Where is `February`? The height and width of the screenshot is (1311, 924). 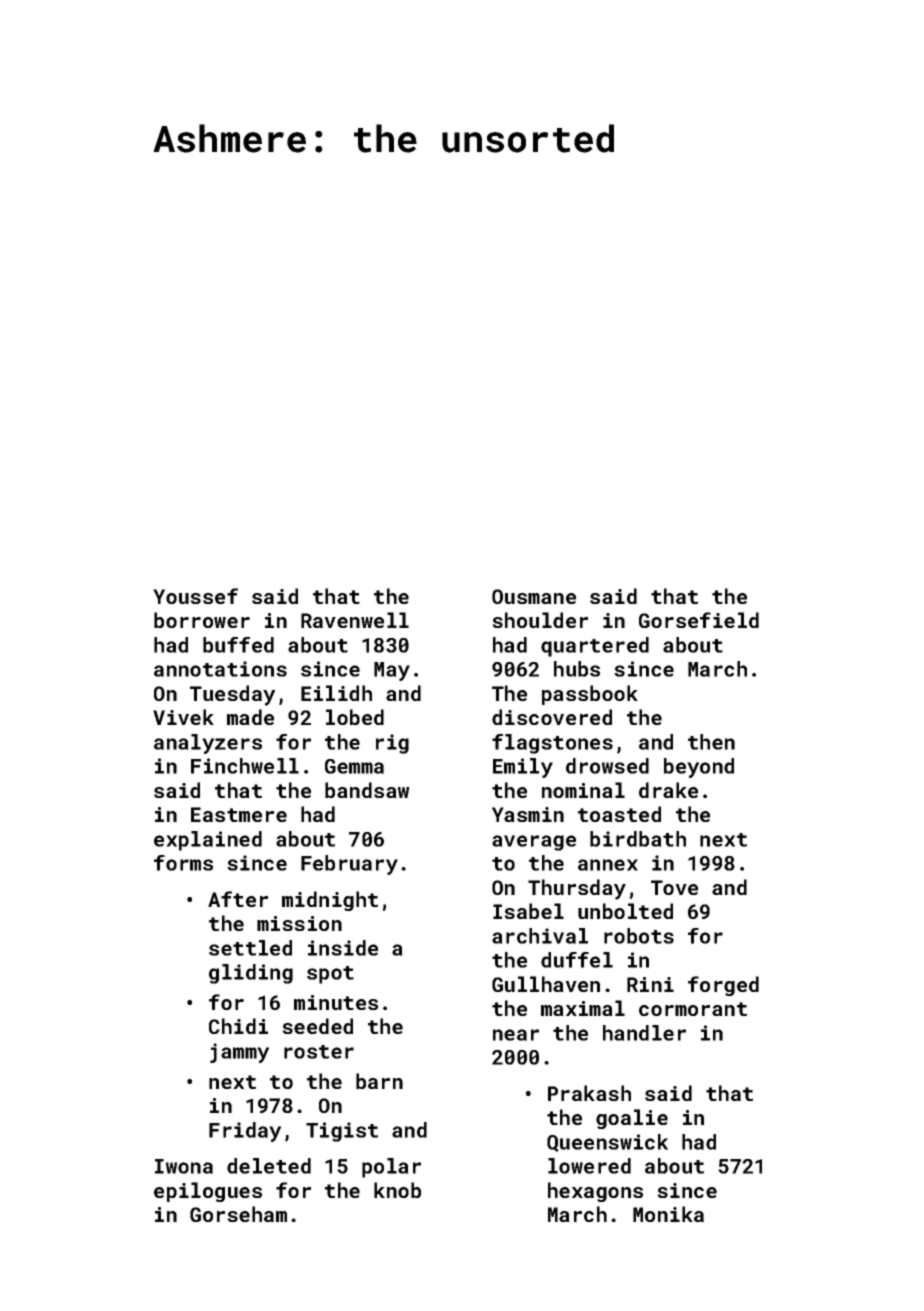
February is located at coordinates (349, 865).
